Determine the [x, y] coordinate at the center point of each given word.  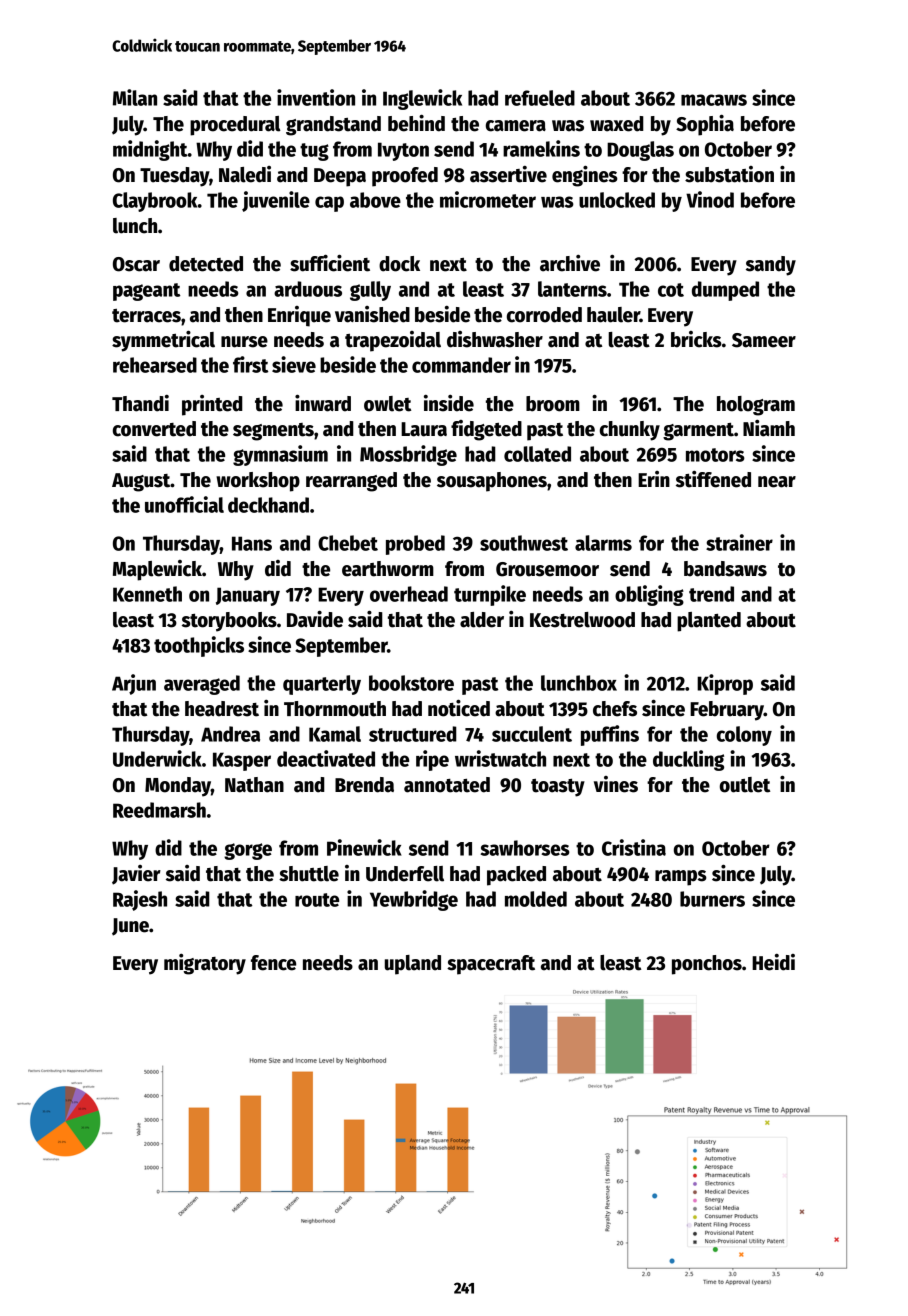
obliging [649, 595]
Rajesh [140, 900]
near [777, 482]
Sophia [705, 125]
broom [553, 404]
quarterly [322, 685]
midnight [150, 150]
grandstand [333, 126]
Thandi [140, 403]
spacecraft [491, 965]
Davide [315, 619]
